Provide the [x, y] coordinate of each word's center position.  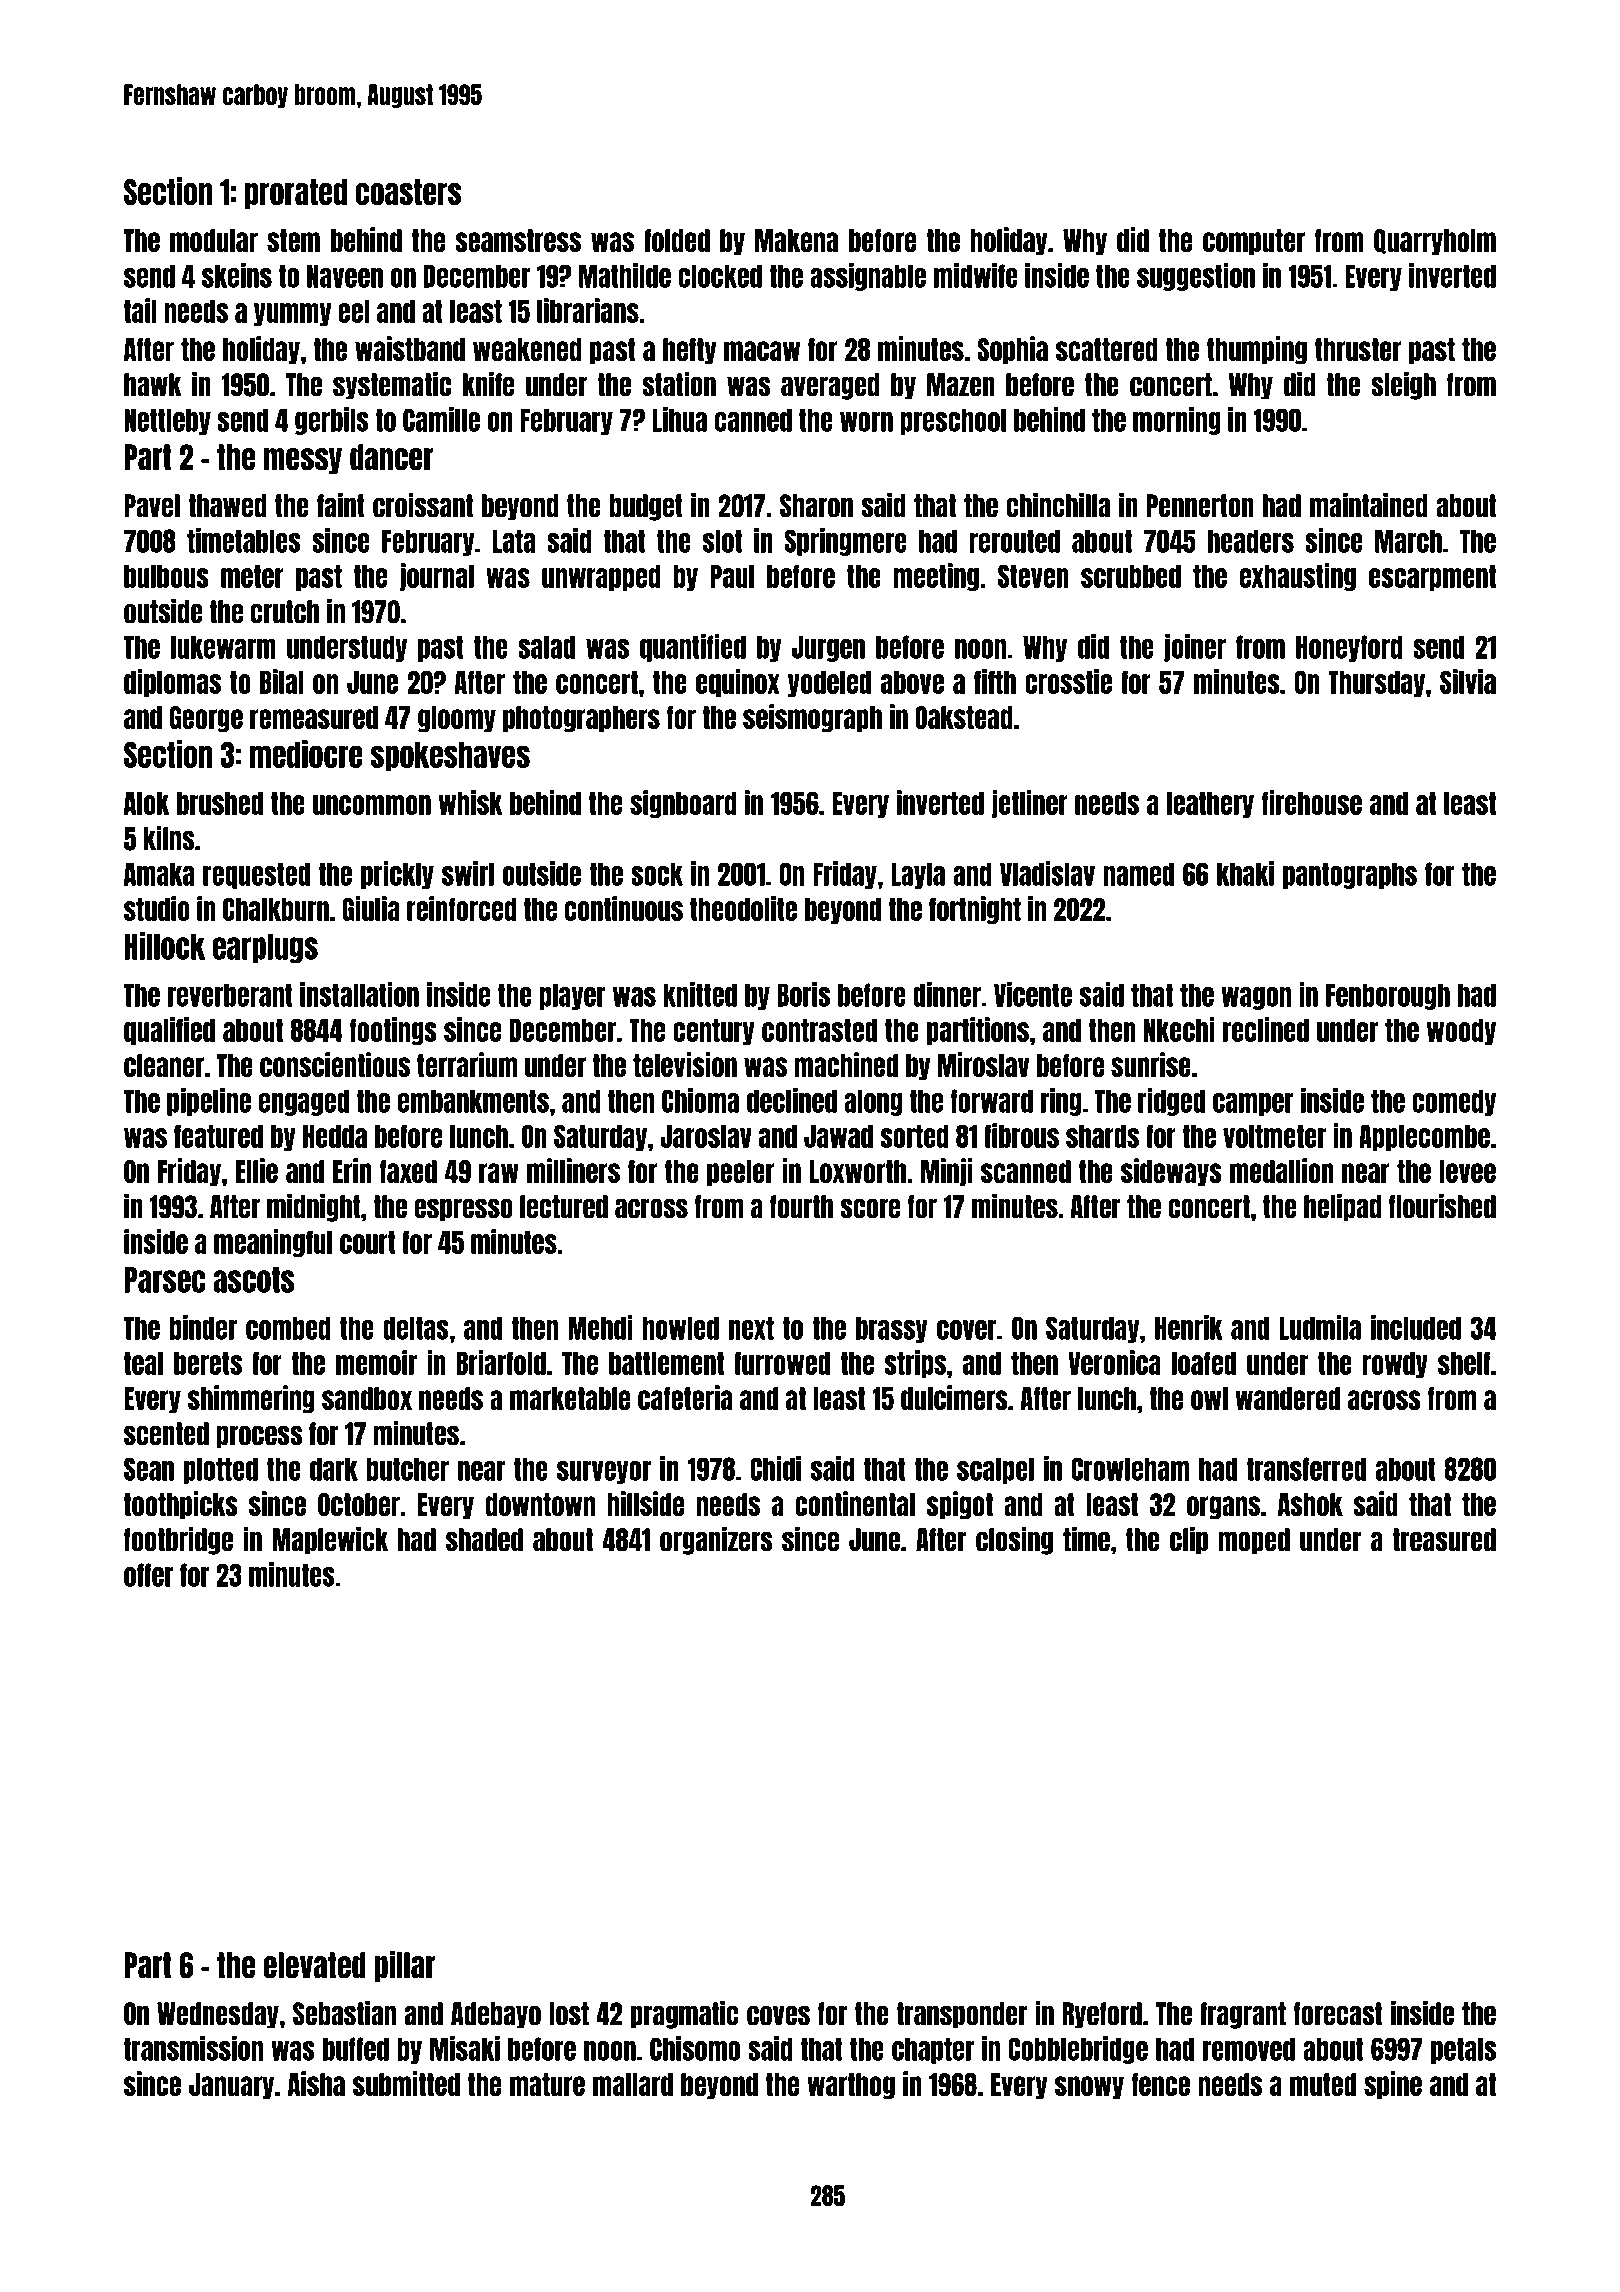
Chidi [775, 1468]
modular [214, 240]
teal [143, 1363]
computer [1254, 242]
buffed [356, 2049]
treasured [1444, 1540]
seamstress [518, 240]
